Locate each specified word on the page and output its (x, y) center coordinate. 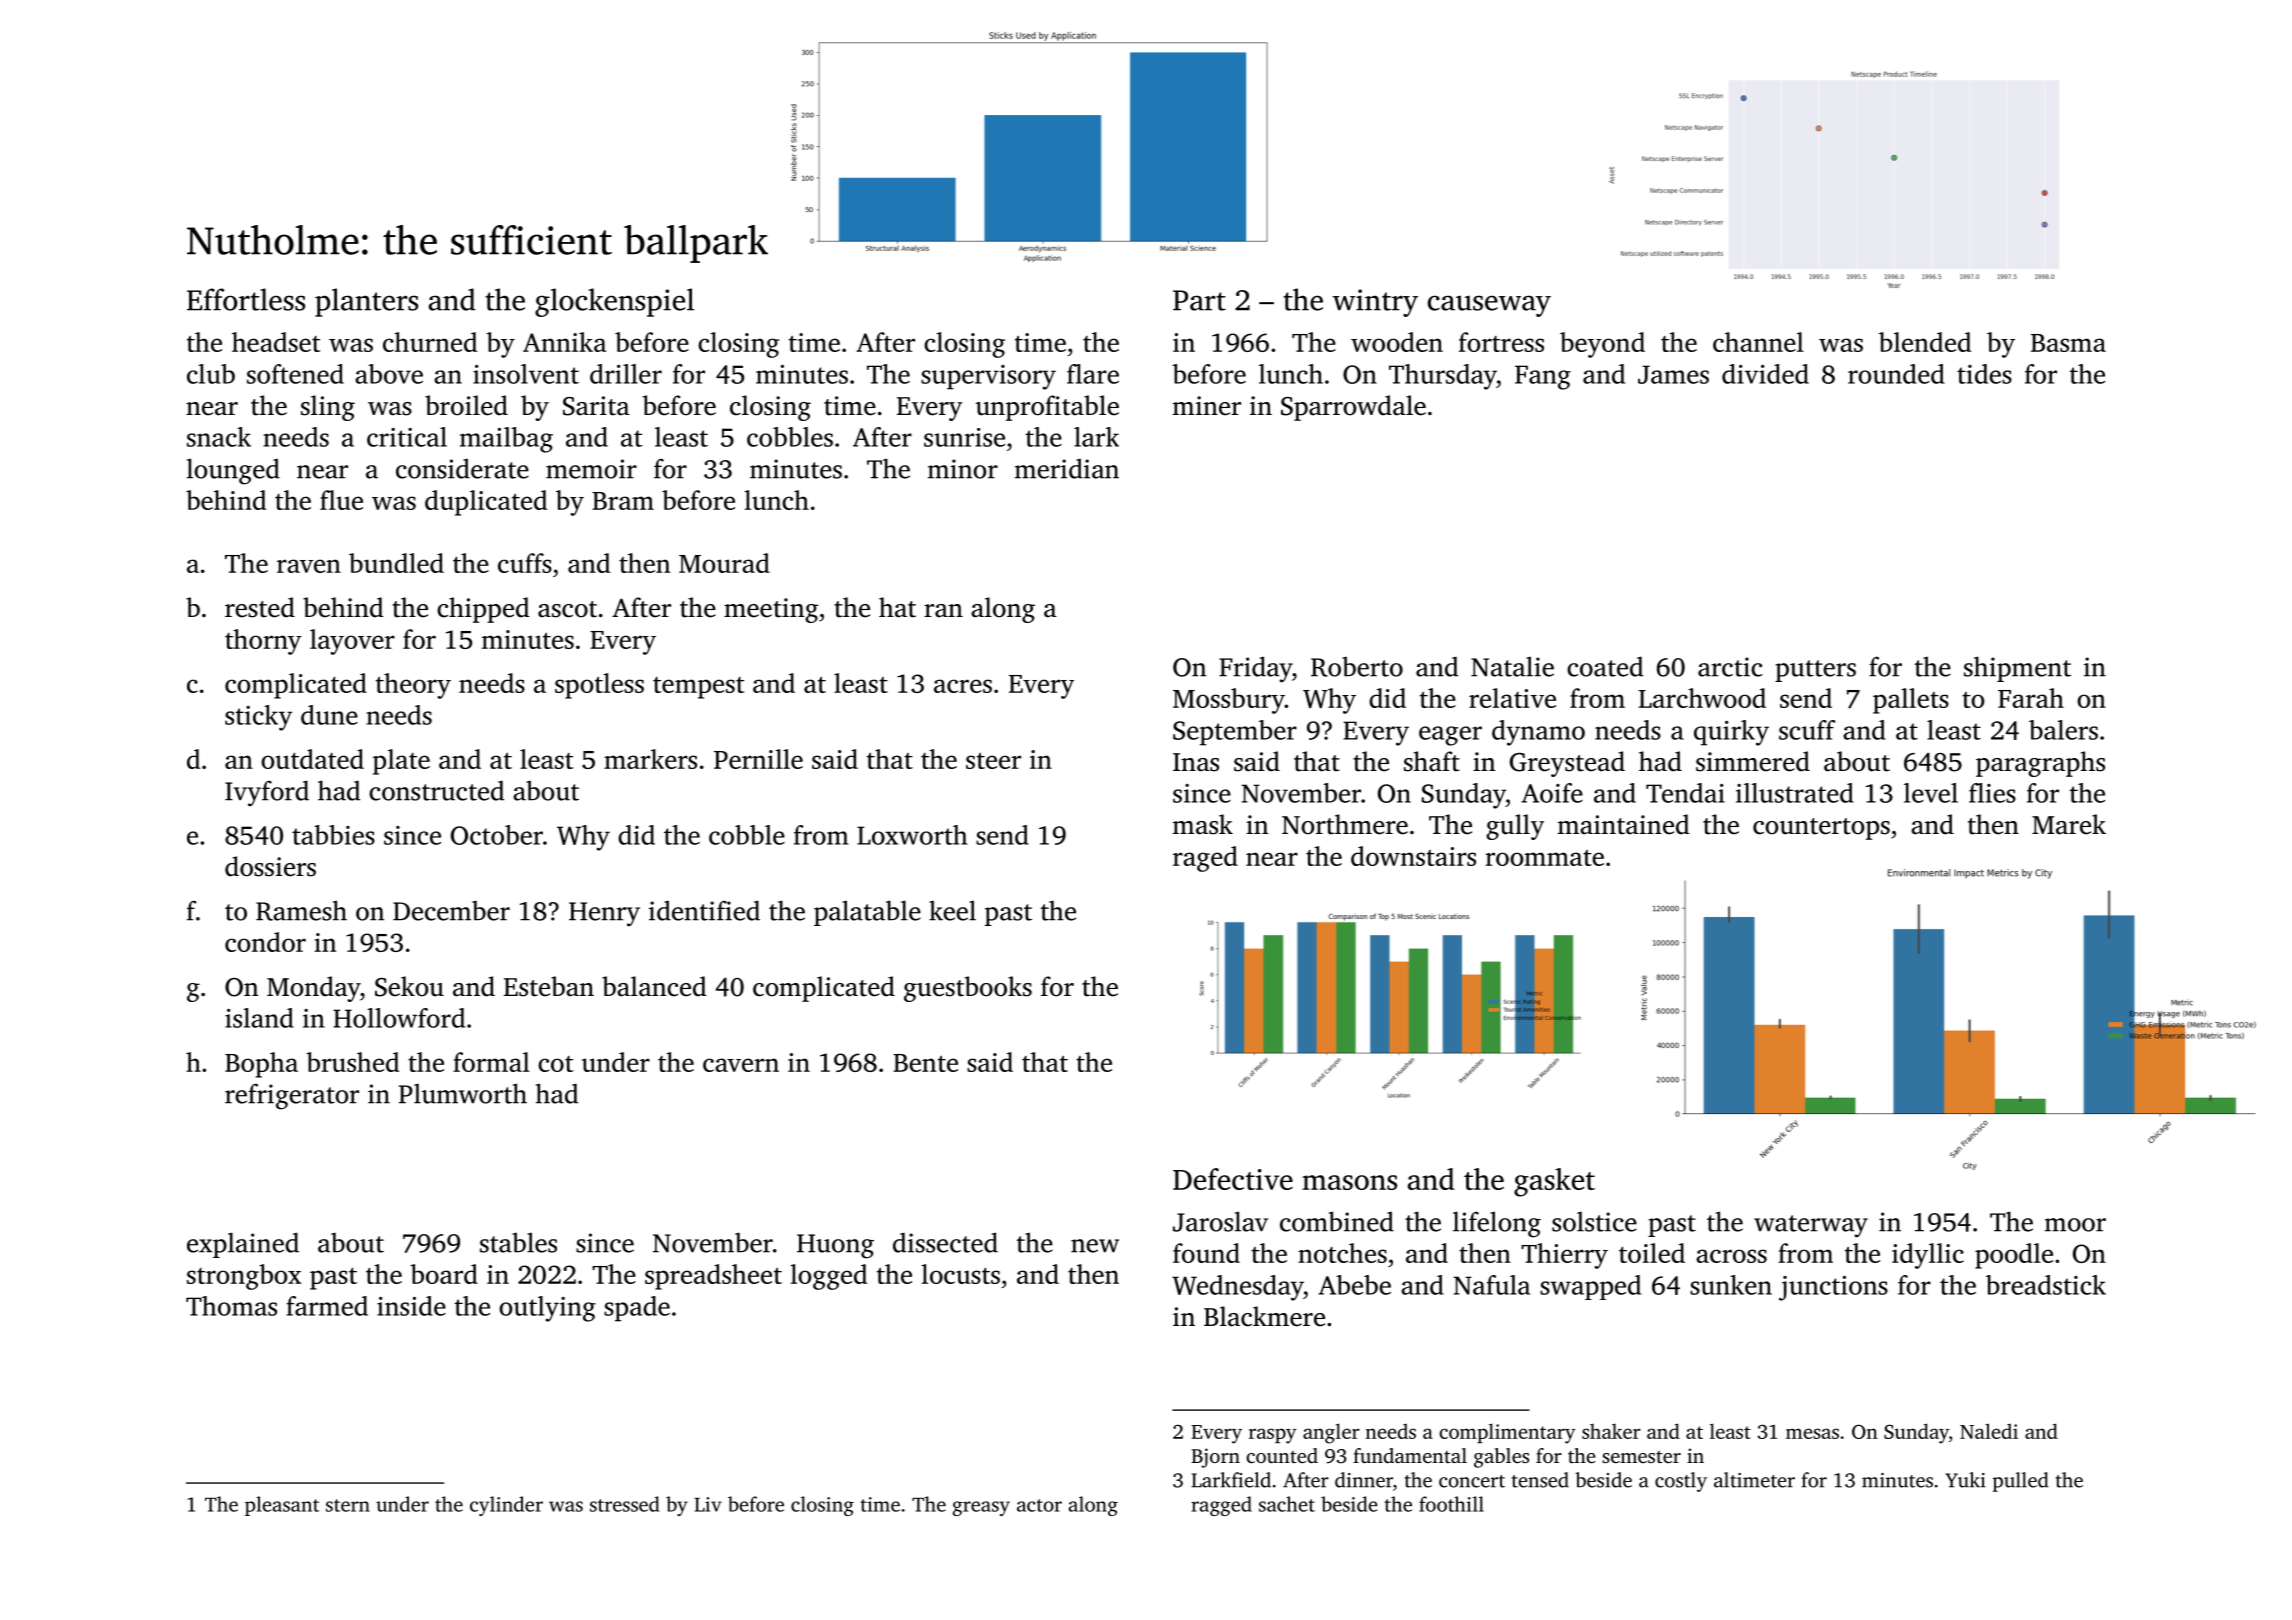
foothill (1451, 1504)
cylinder (506, 1506)
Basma (2068, 343)
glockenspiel (614, 302)
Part (1199, 300)
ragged (1221, 1506)
